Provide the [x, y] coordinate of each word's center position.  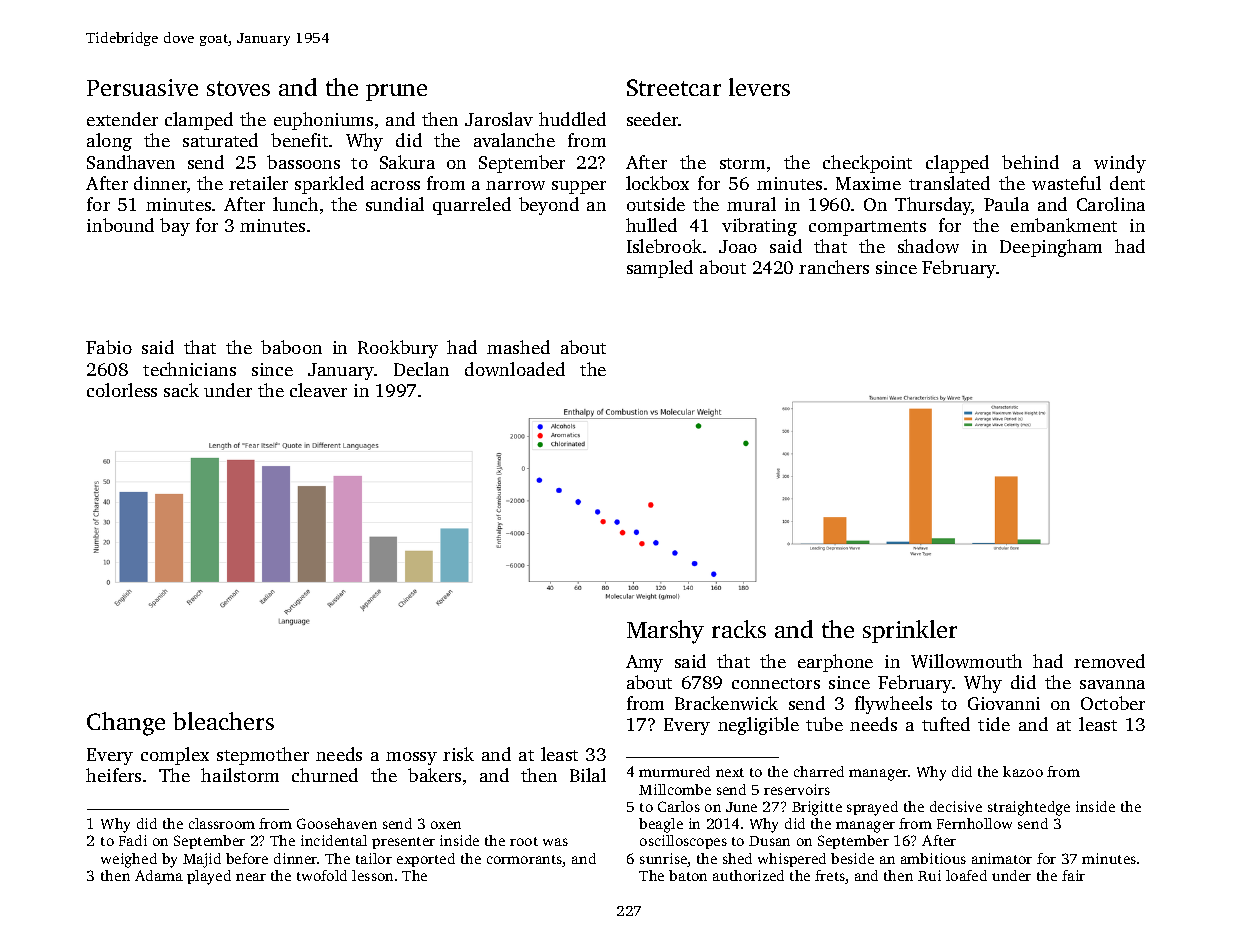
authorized [748, 875]
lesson [372, 875]
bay [175, 227]
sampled [660, 269]
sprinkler [910, 631]
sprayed [872, 808]
